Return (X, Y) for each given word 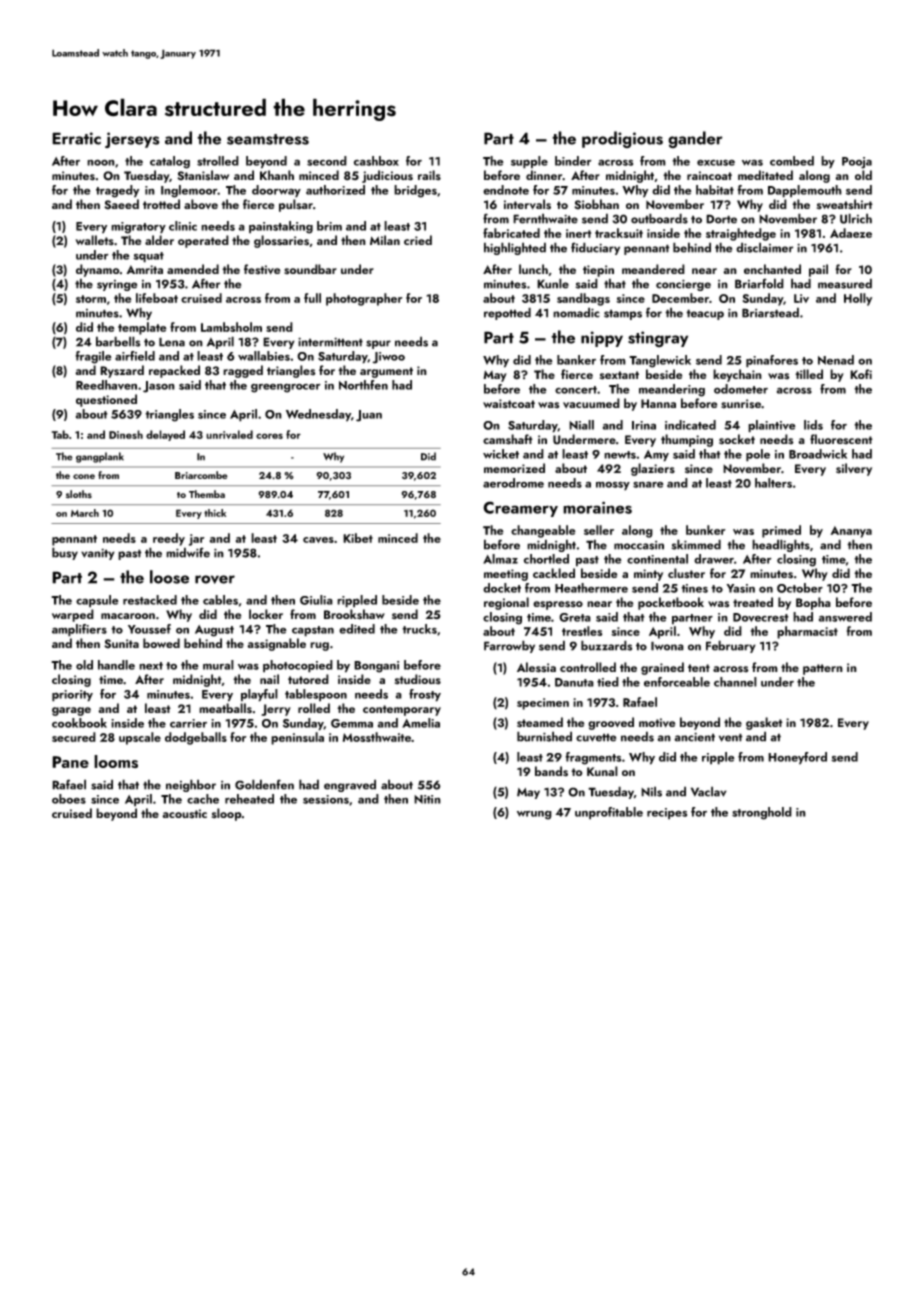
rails (429, 175)
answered (845, 617)
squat (148, 257)
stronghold (762, 813)
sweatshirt (845, 204)
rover (215, 579)
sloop (226, 814)
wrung (534, 815)
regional (506, 603)
